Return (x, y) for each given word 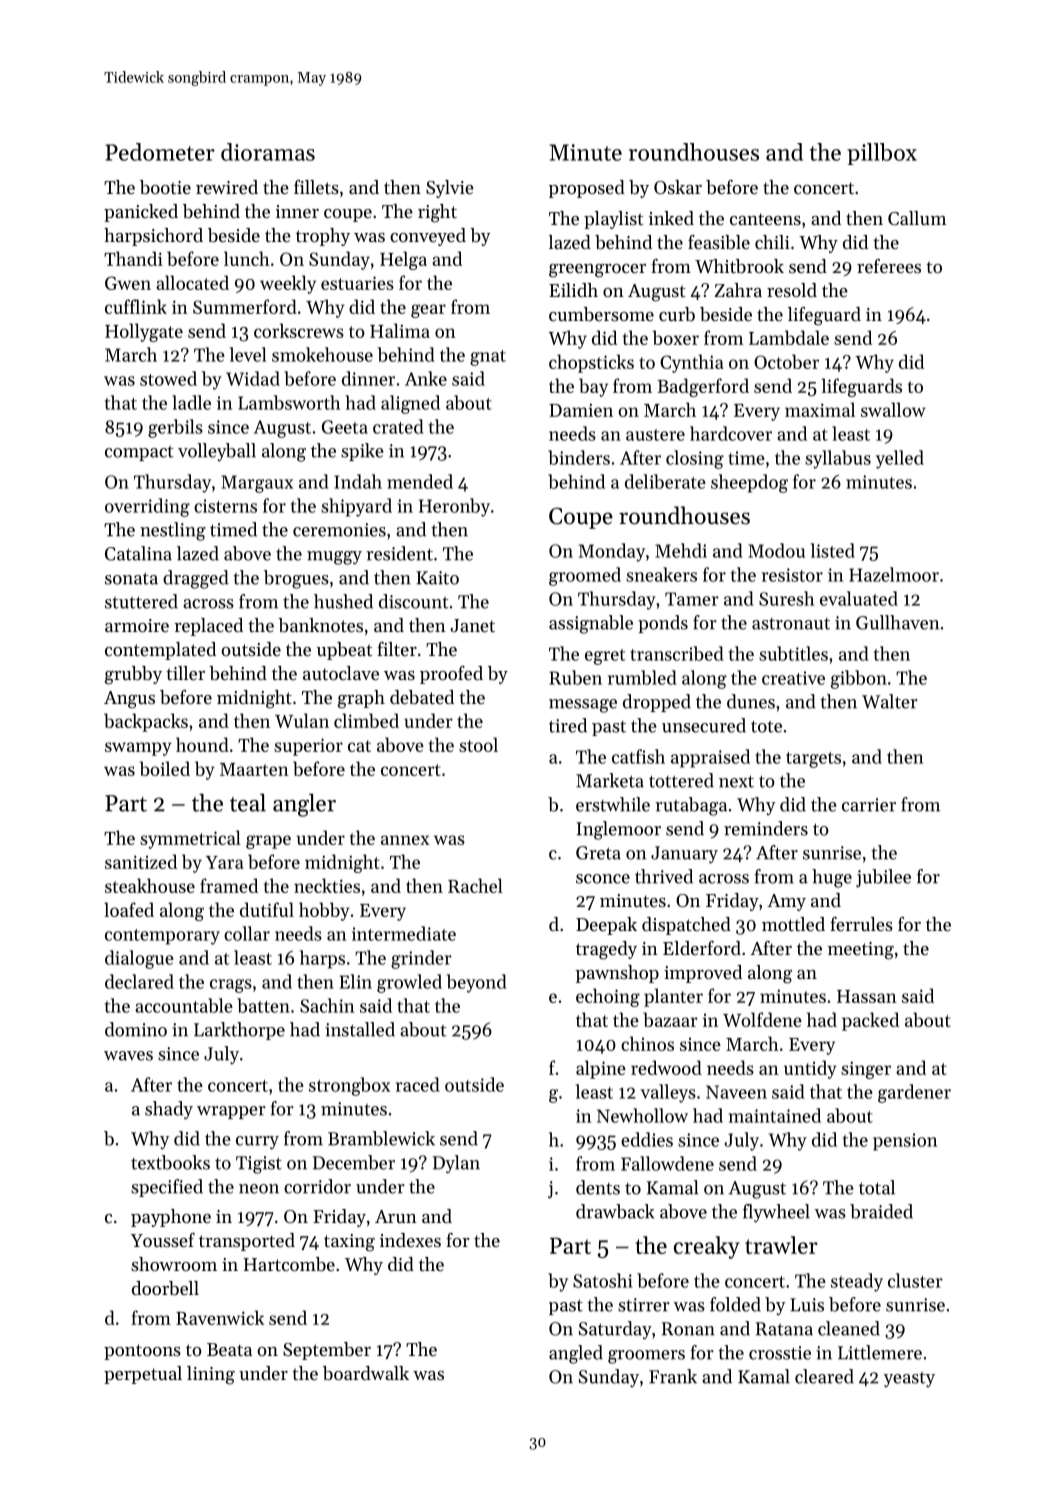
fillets (316, 187)
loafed (129, 909)
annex (405, 840)
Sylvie (450, 189)
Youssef (163, 1240)
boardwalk (366, 1373)
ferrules (861, 924)
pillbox (882, 154)
